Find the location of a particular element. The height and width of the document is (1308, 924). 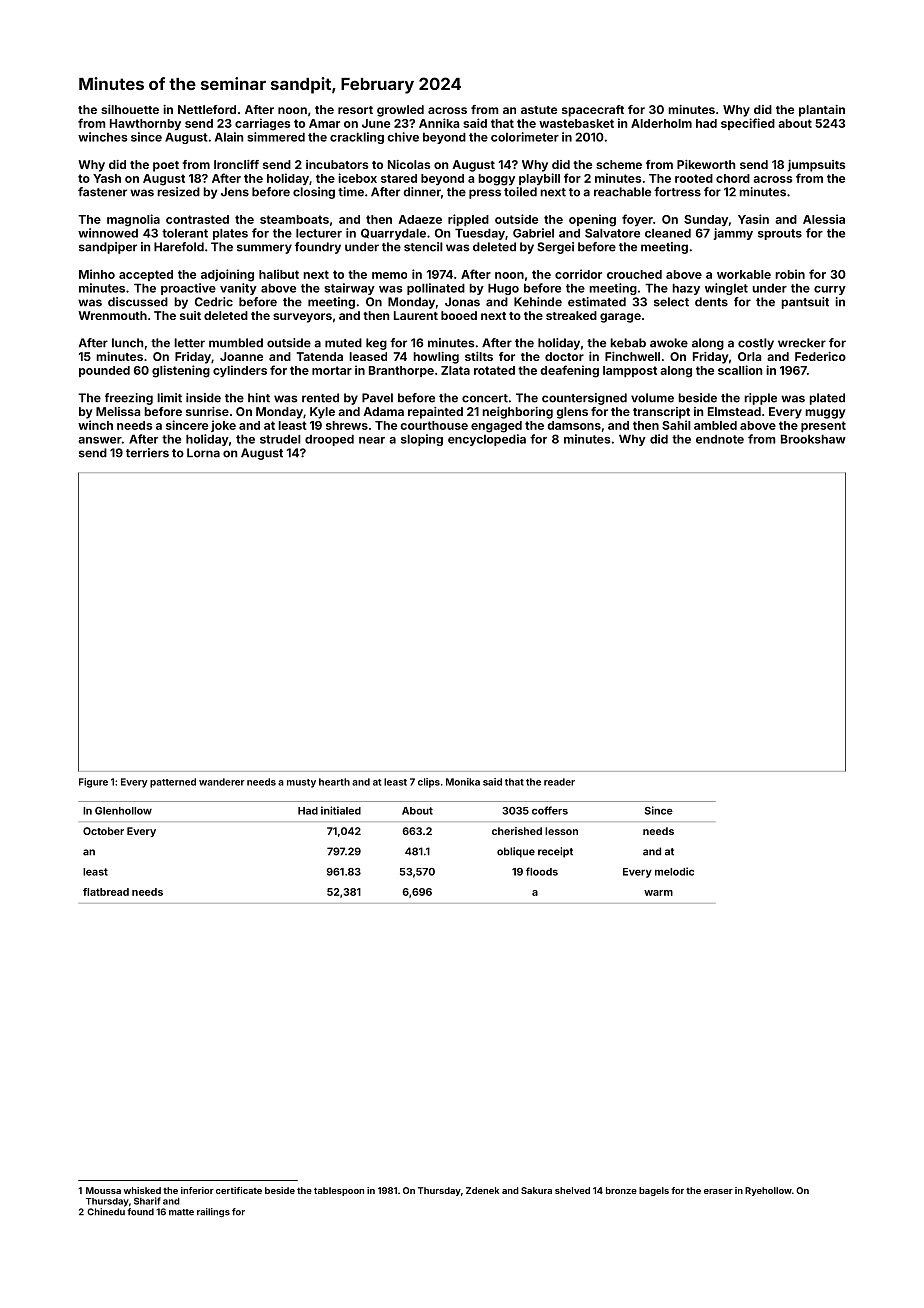

specified is located at coordinates (748, 124).
